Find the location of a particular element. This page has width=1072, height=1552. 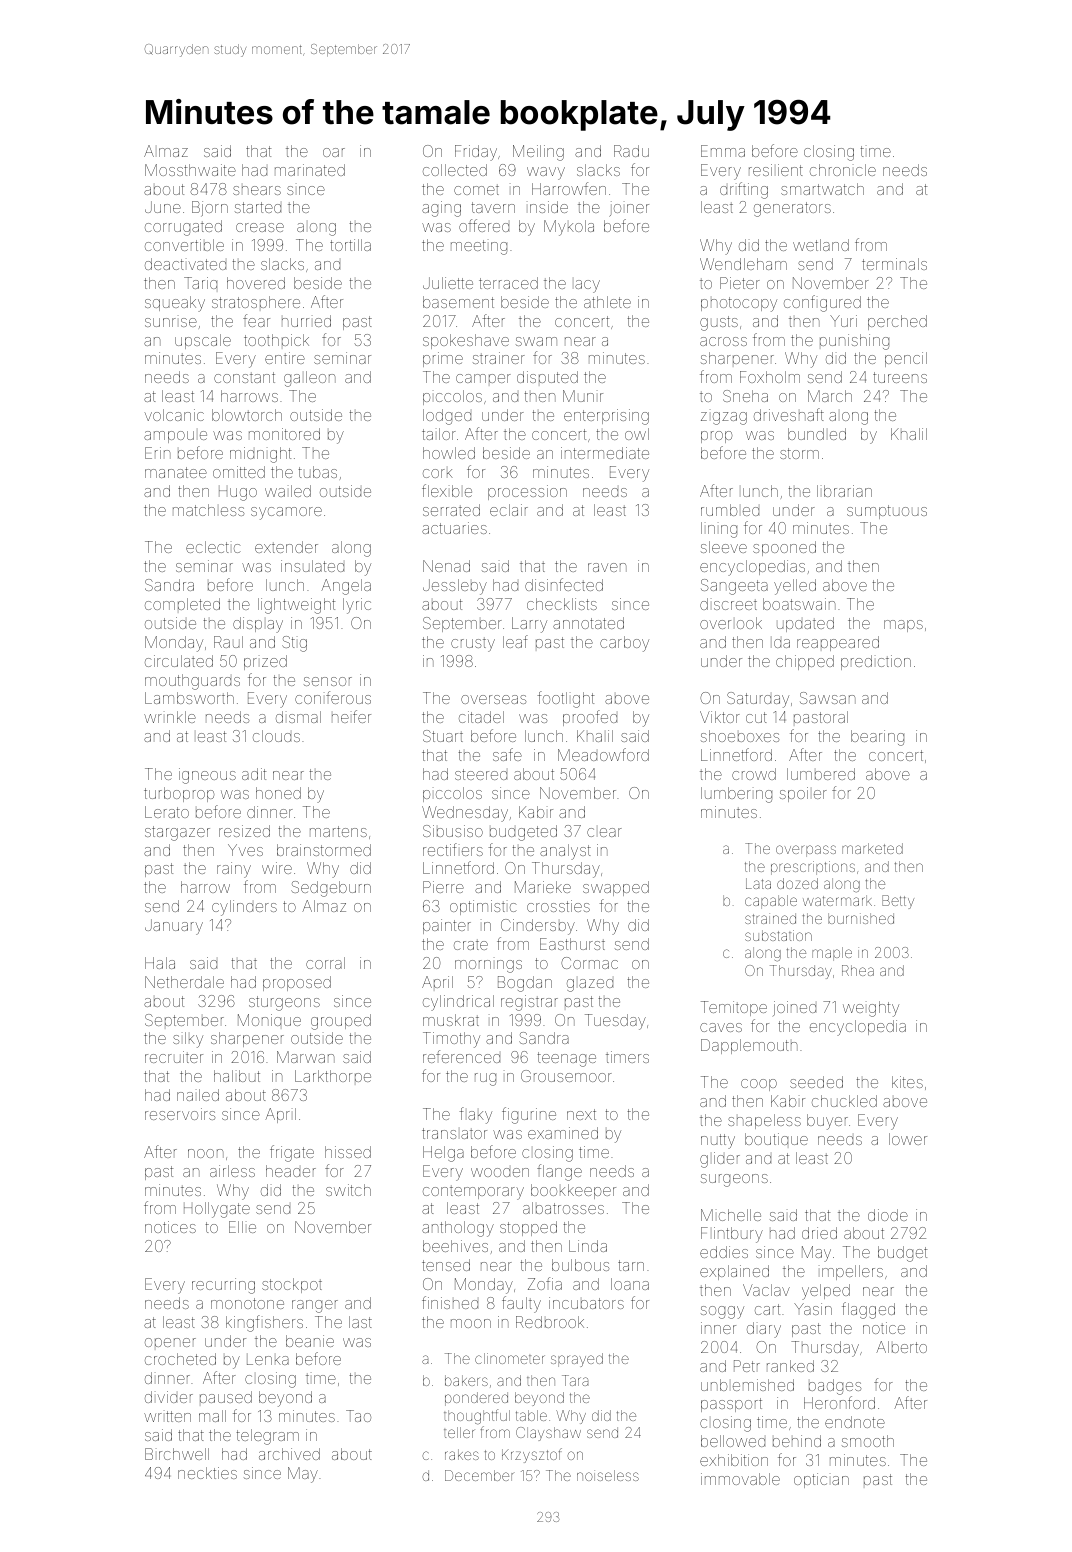

Mossthwaite is located at coordinates (190, 170).
